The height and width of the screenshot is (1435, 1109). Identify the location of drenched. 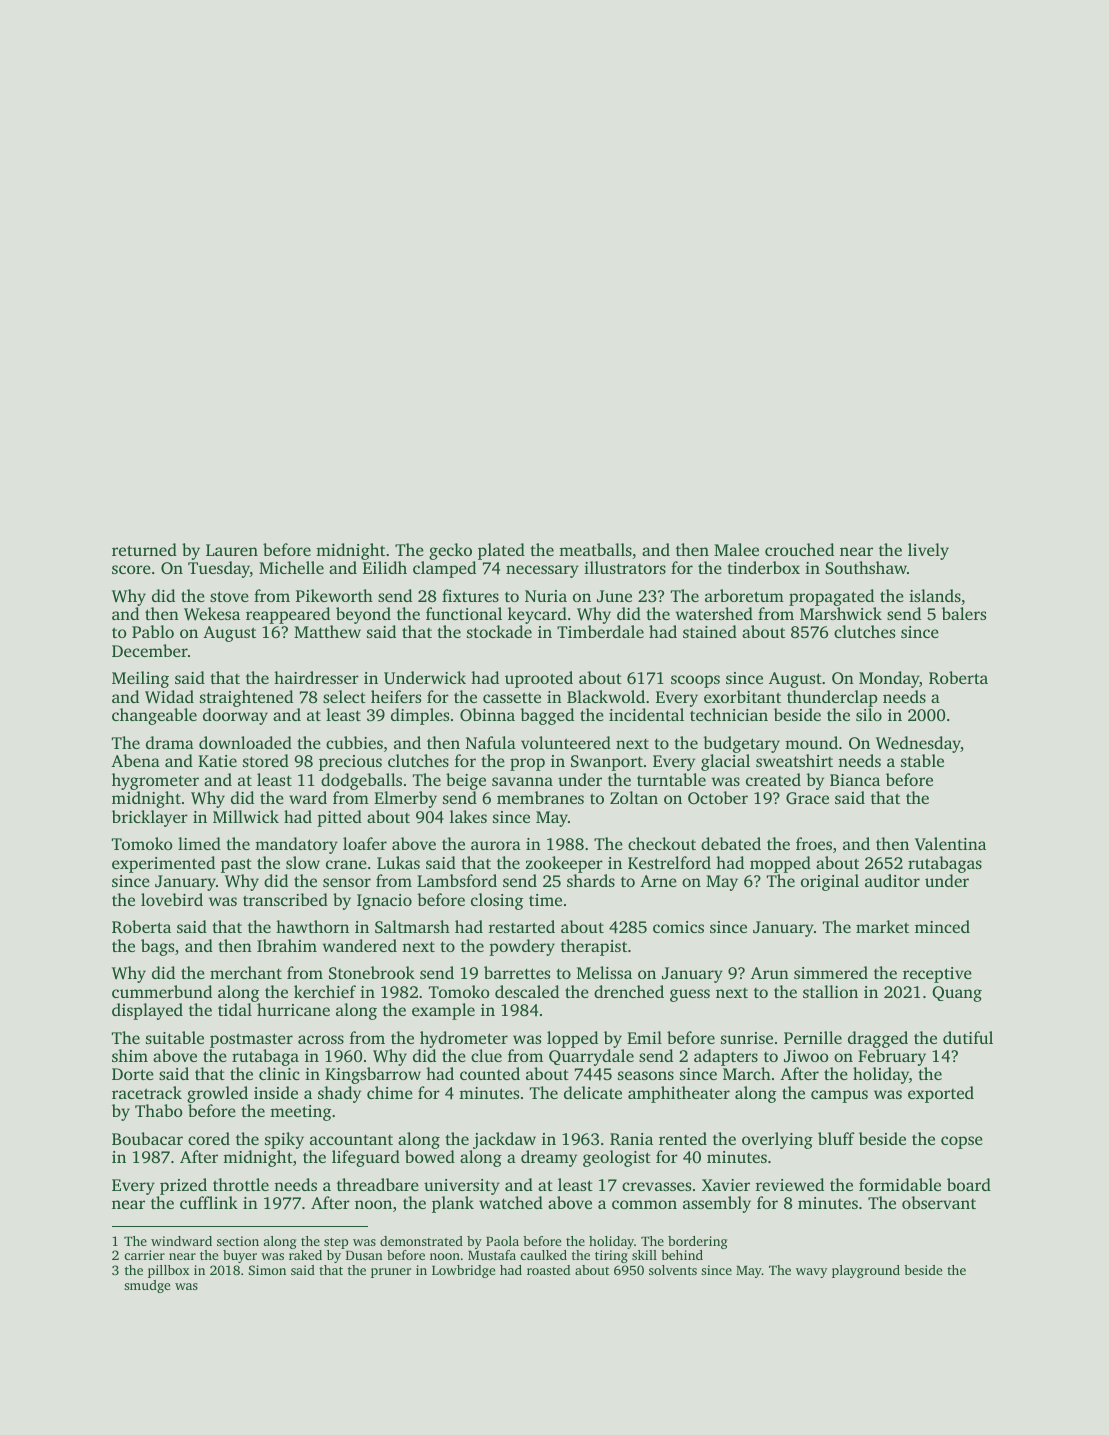
(629, 991).
